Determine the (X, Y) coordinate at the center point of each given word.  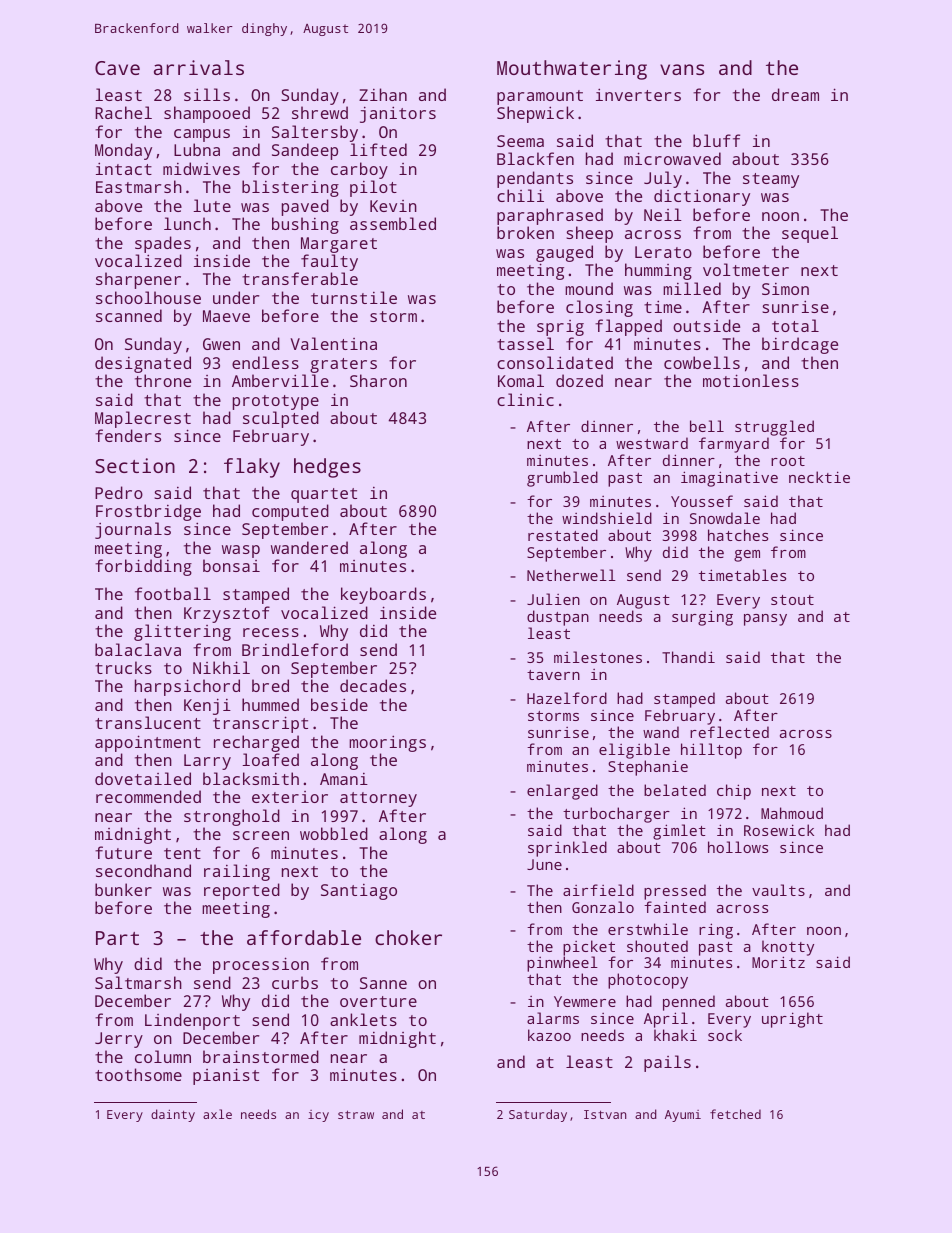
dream (795, 94)
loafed (270, 759)
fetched (735, 1114)
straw (356, 1114)
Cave (117, 68)
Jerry (119, 1040)
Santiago (359, 892)
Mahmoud (792, 813)
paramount (540, 97)
